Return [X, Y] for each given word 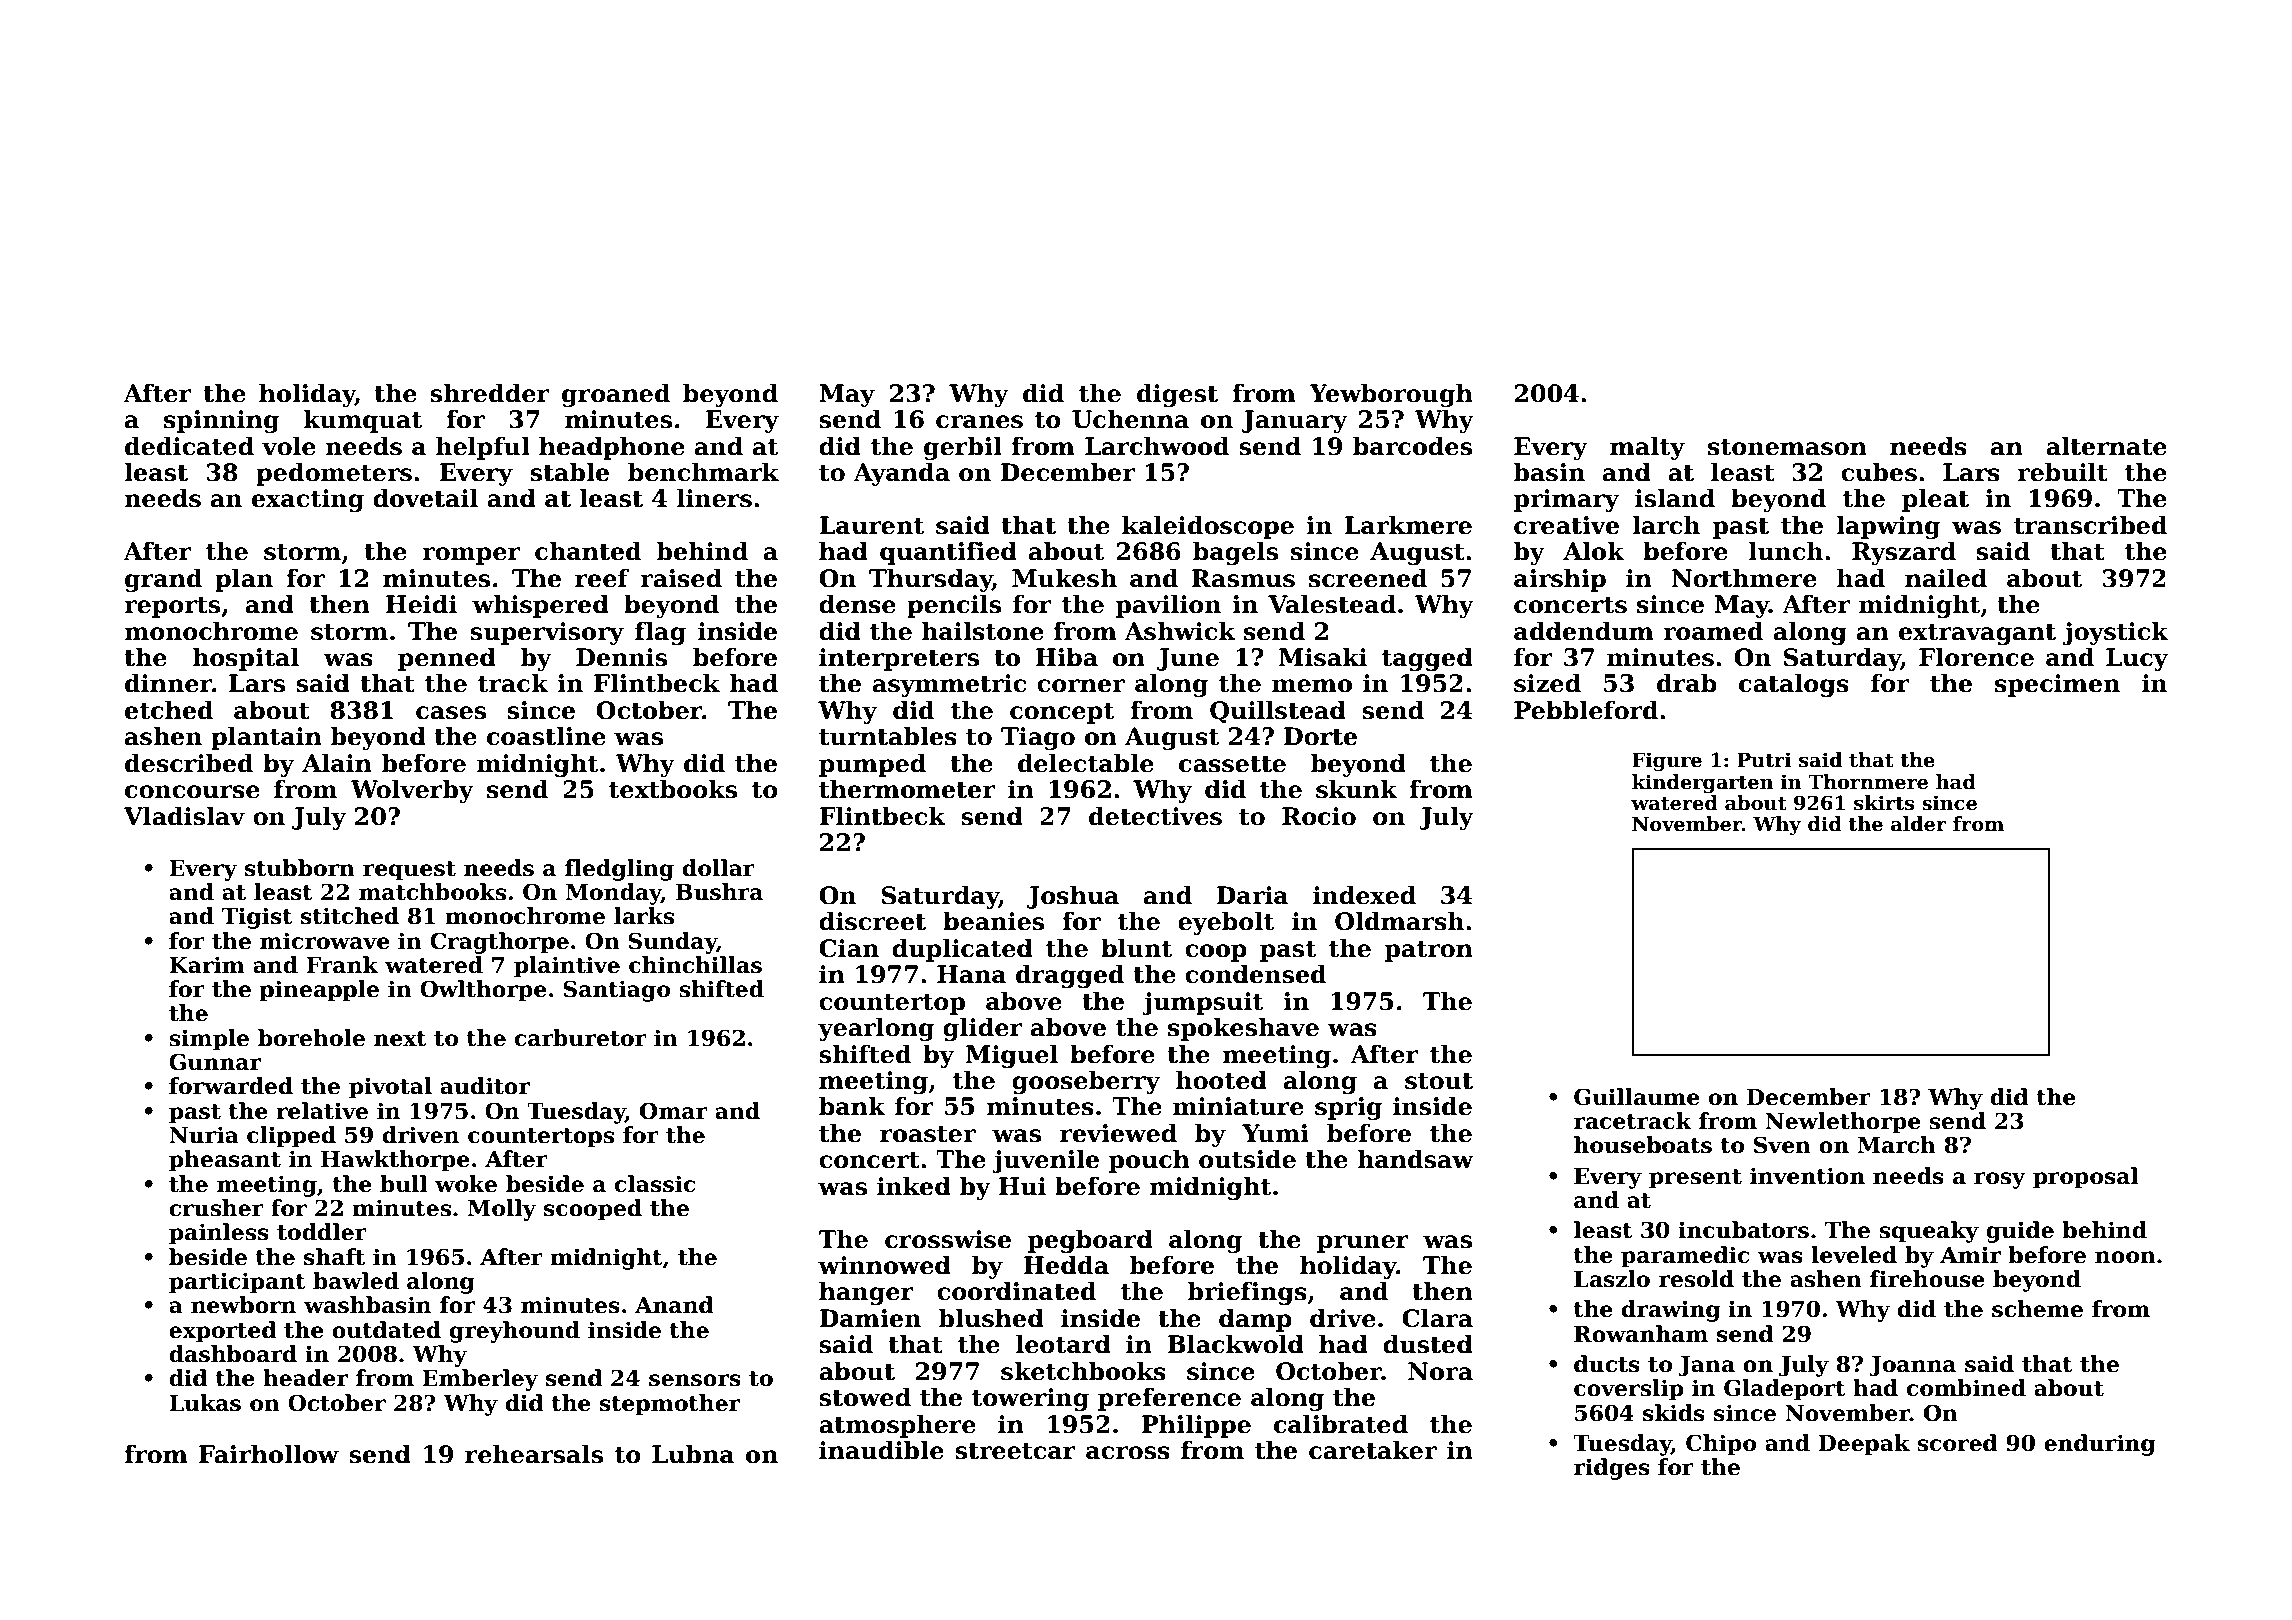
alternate [2106, 446]
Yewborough [1391, 395]
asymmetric [949, 685]
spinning [221, 421]
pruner [1363, 1244]
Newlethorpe [1843, 1123]
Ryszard [1904, 553]
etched [169, 710]
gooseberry [1086, 1082]
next [400, 1039]
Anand [674, 1305]
